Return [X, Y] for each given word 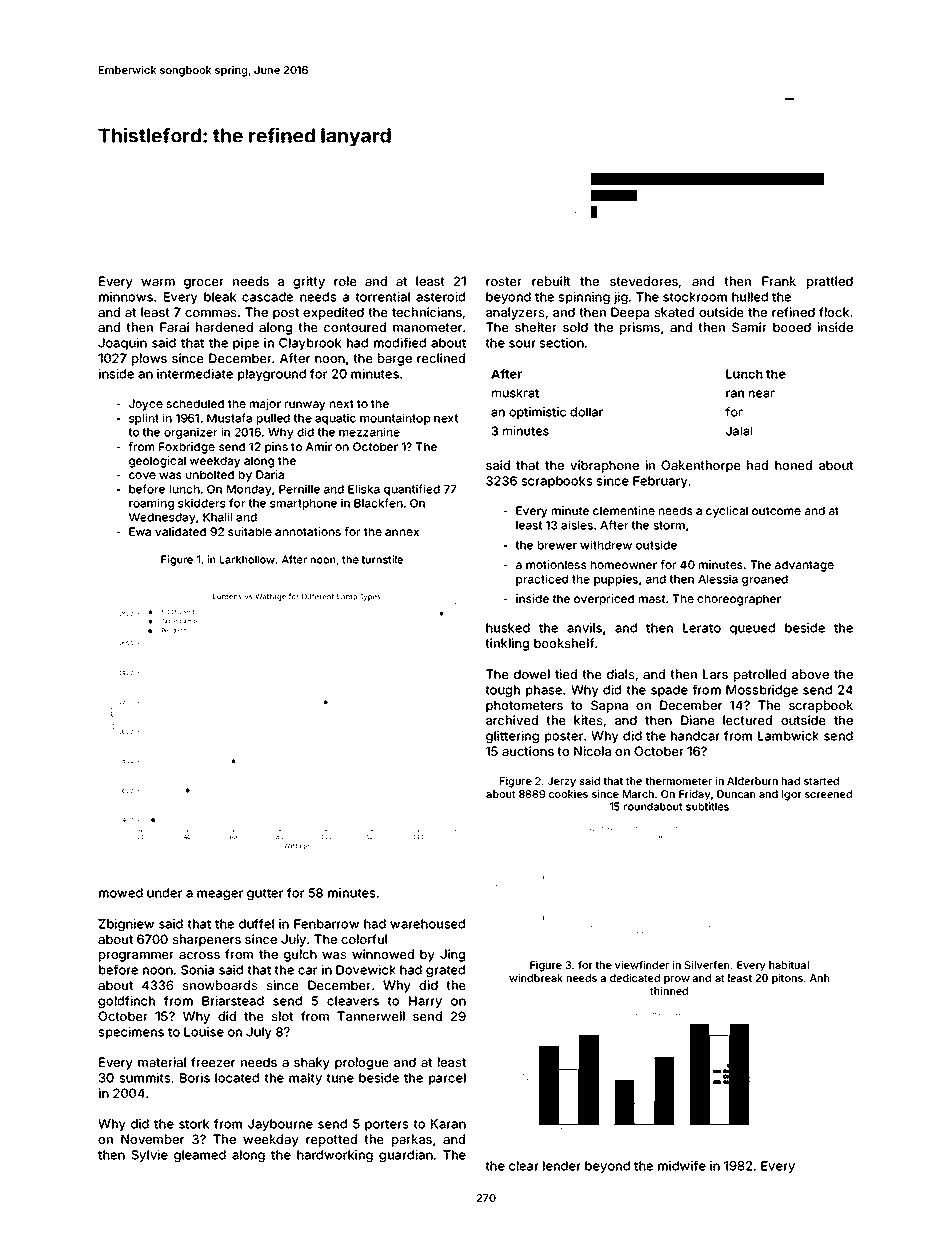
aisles [577, 525]
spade [669, 691]
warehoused [427, 924]
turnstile [382, 559]
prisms [640, 328]
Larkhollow [247, 559]
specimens [131, 1033]
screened [828, 794]
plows [149, 359]
